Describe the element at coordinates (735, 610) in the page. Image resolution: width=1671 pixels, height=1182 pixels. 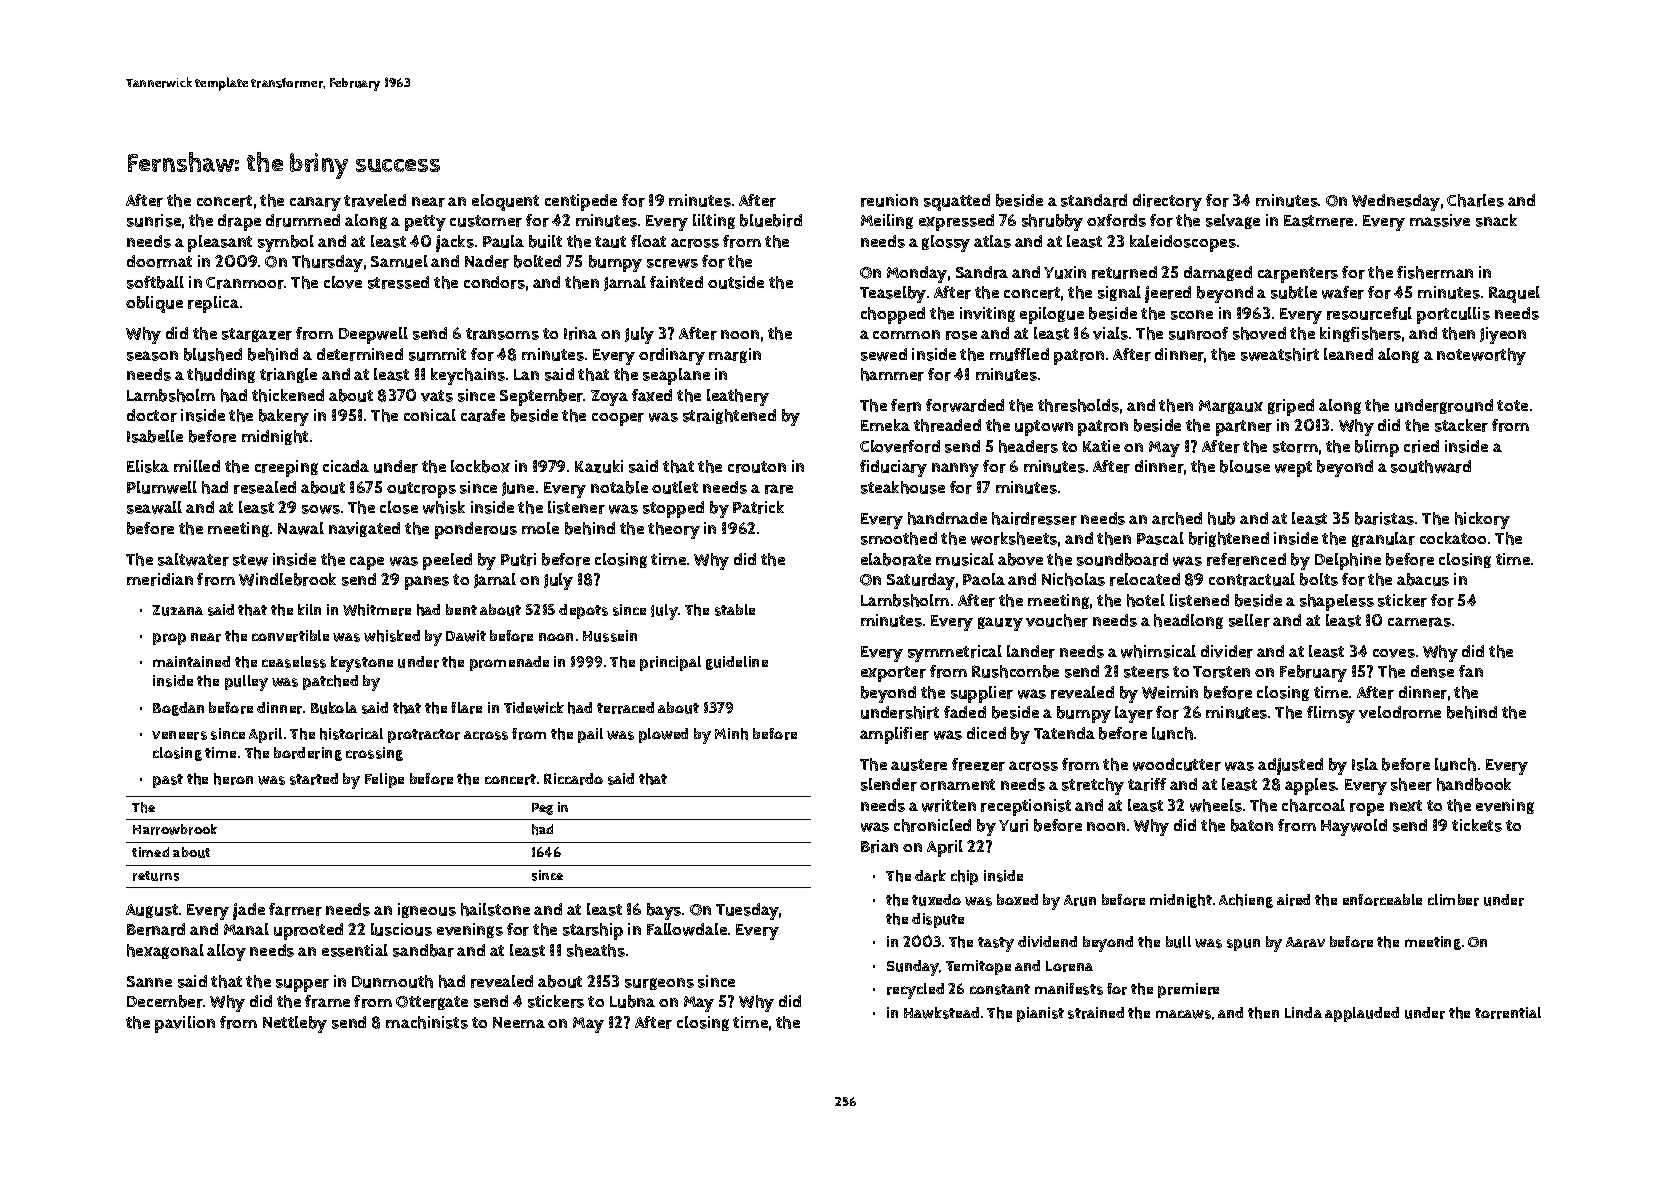
I see `stable` at that location.
